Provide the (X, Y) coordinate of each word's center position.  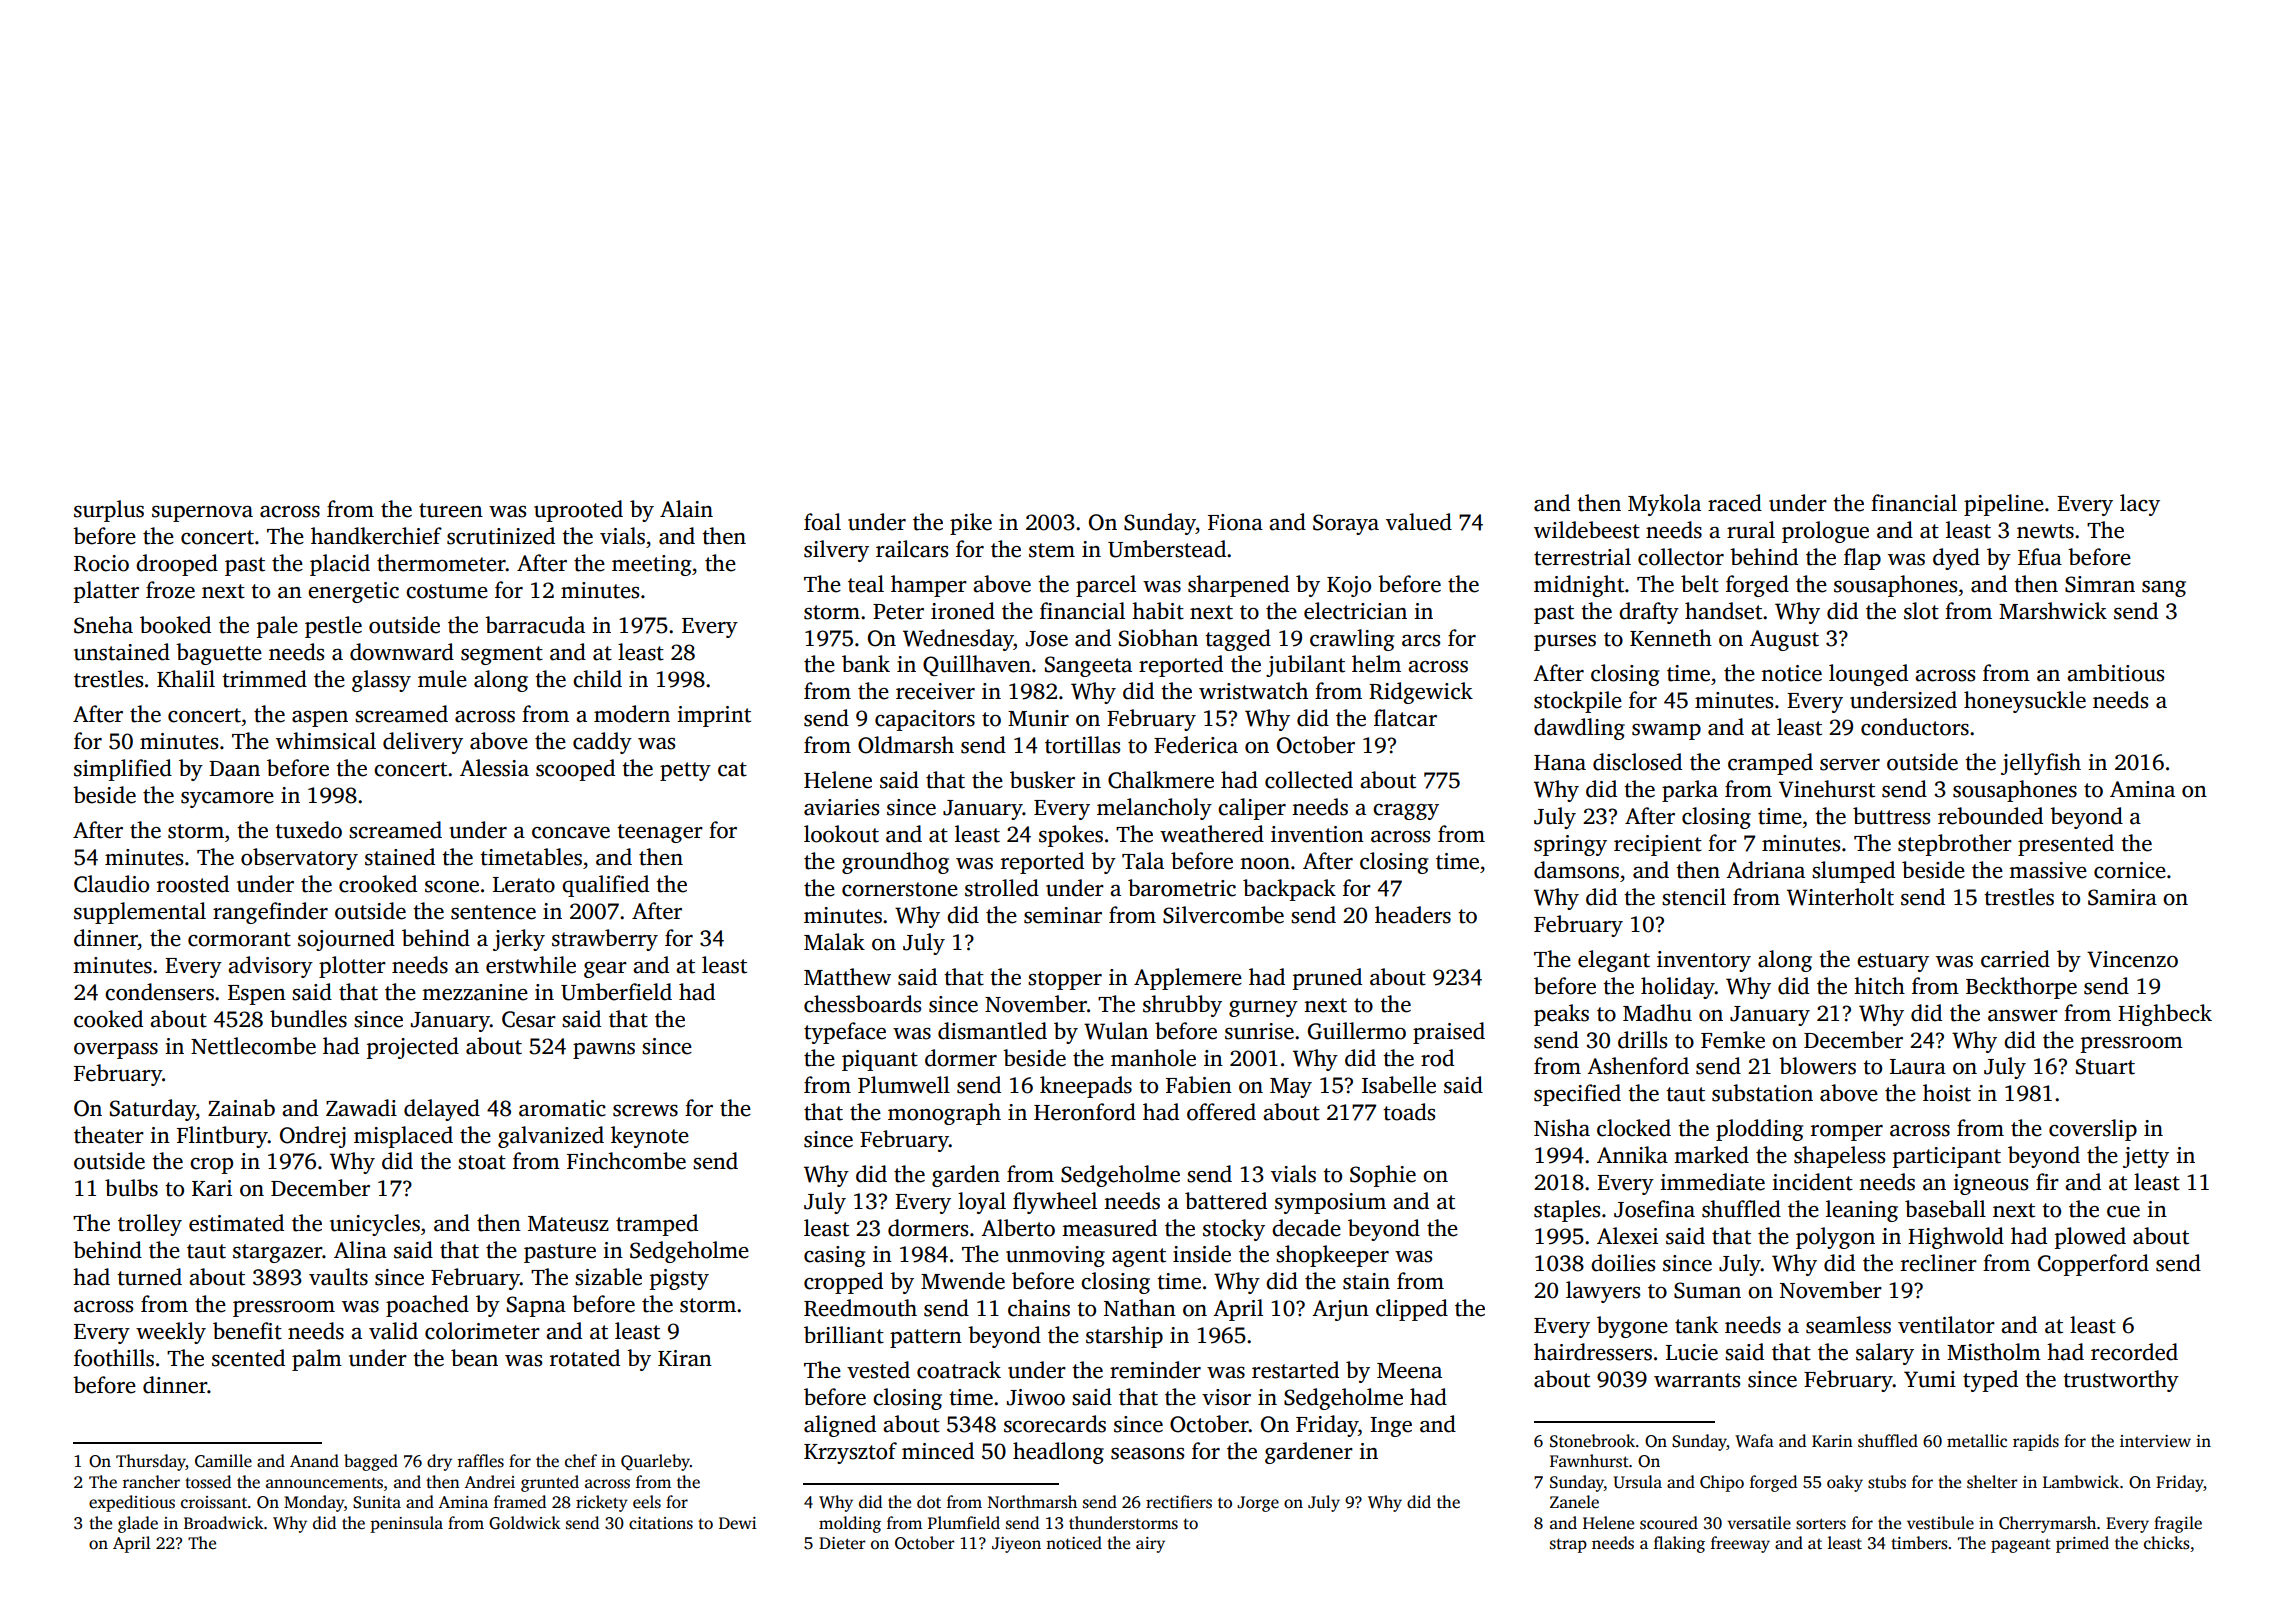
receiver (935, 691)
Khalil (186, 679)
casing (834, 1256)
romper (1847, 1133)
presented (2066, 845)
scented (248, 1358)
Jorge (1258, 1504)
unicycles (375, 1225)
